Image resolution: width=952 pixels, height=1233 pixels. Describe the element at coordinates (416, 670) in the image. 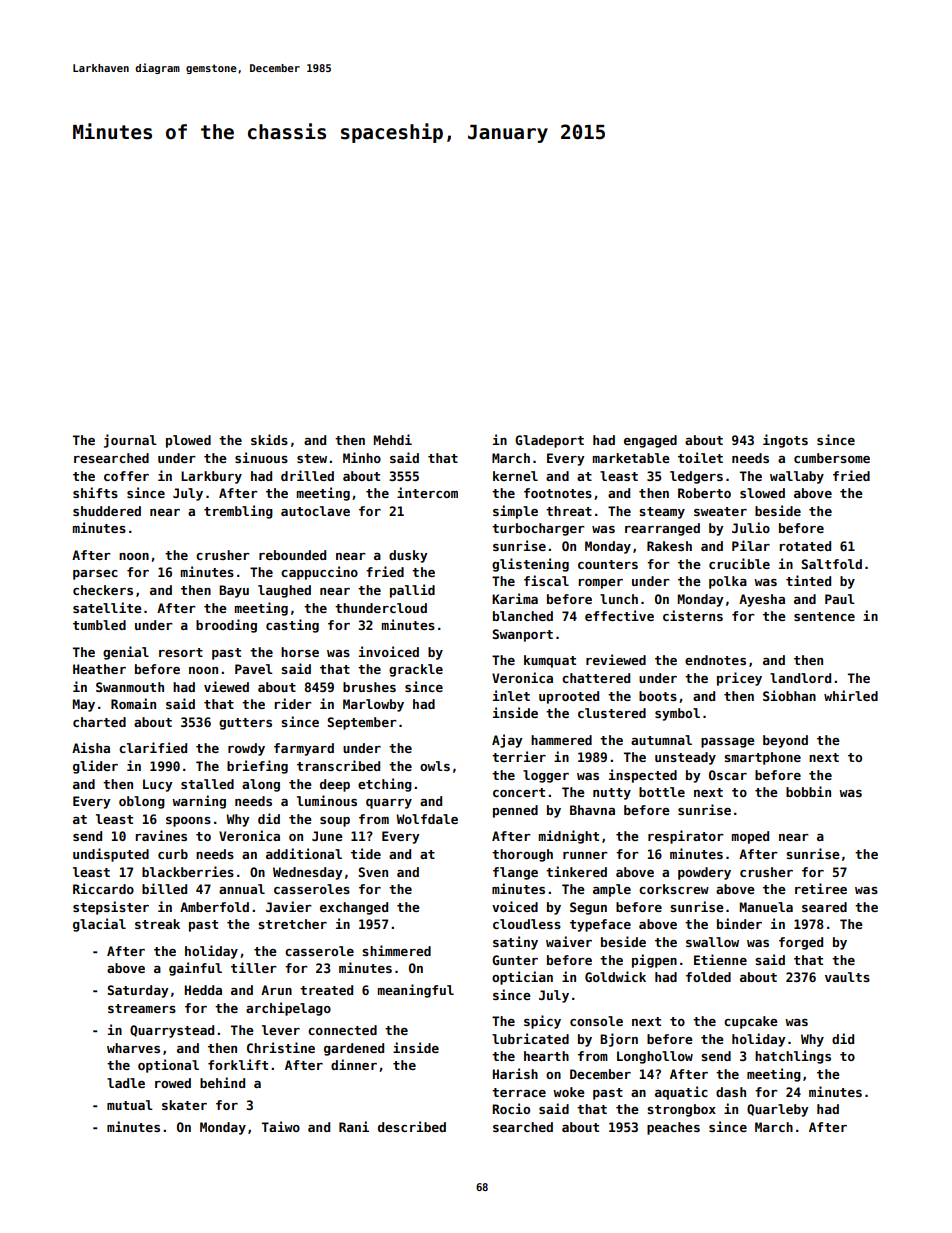

I see `grackle` at that location.
